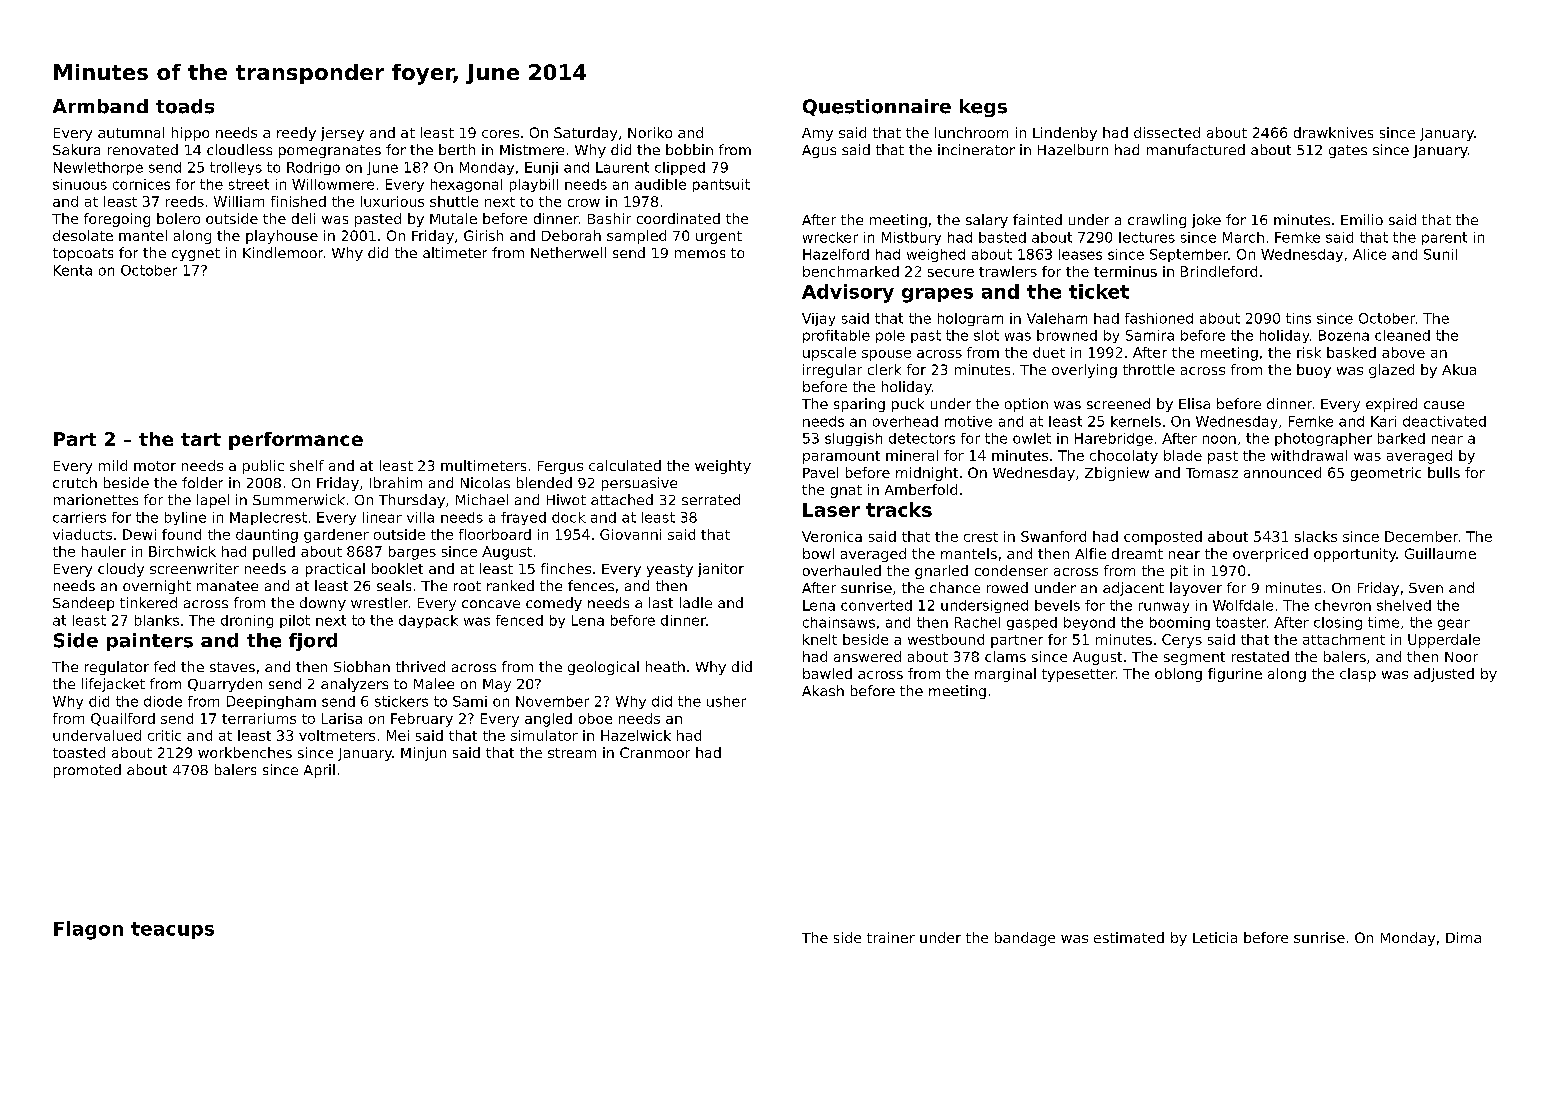  Describe the element at coordinates (1344, 639) in the screenshot. I see `attachment` at that location.
